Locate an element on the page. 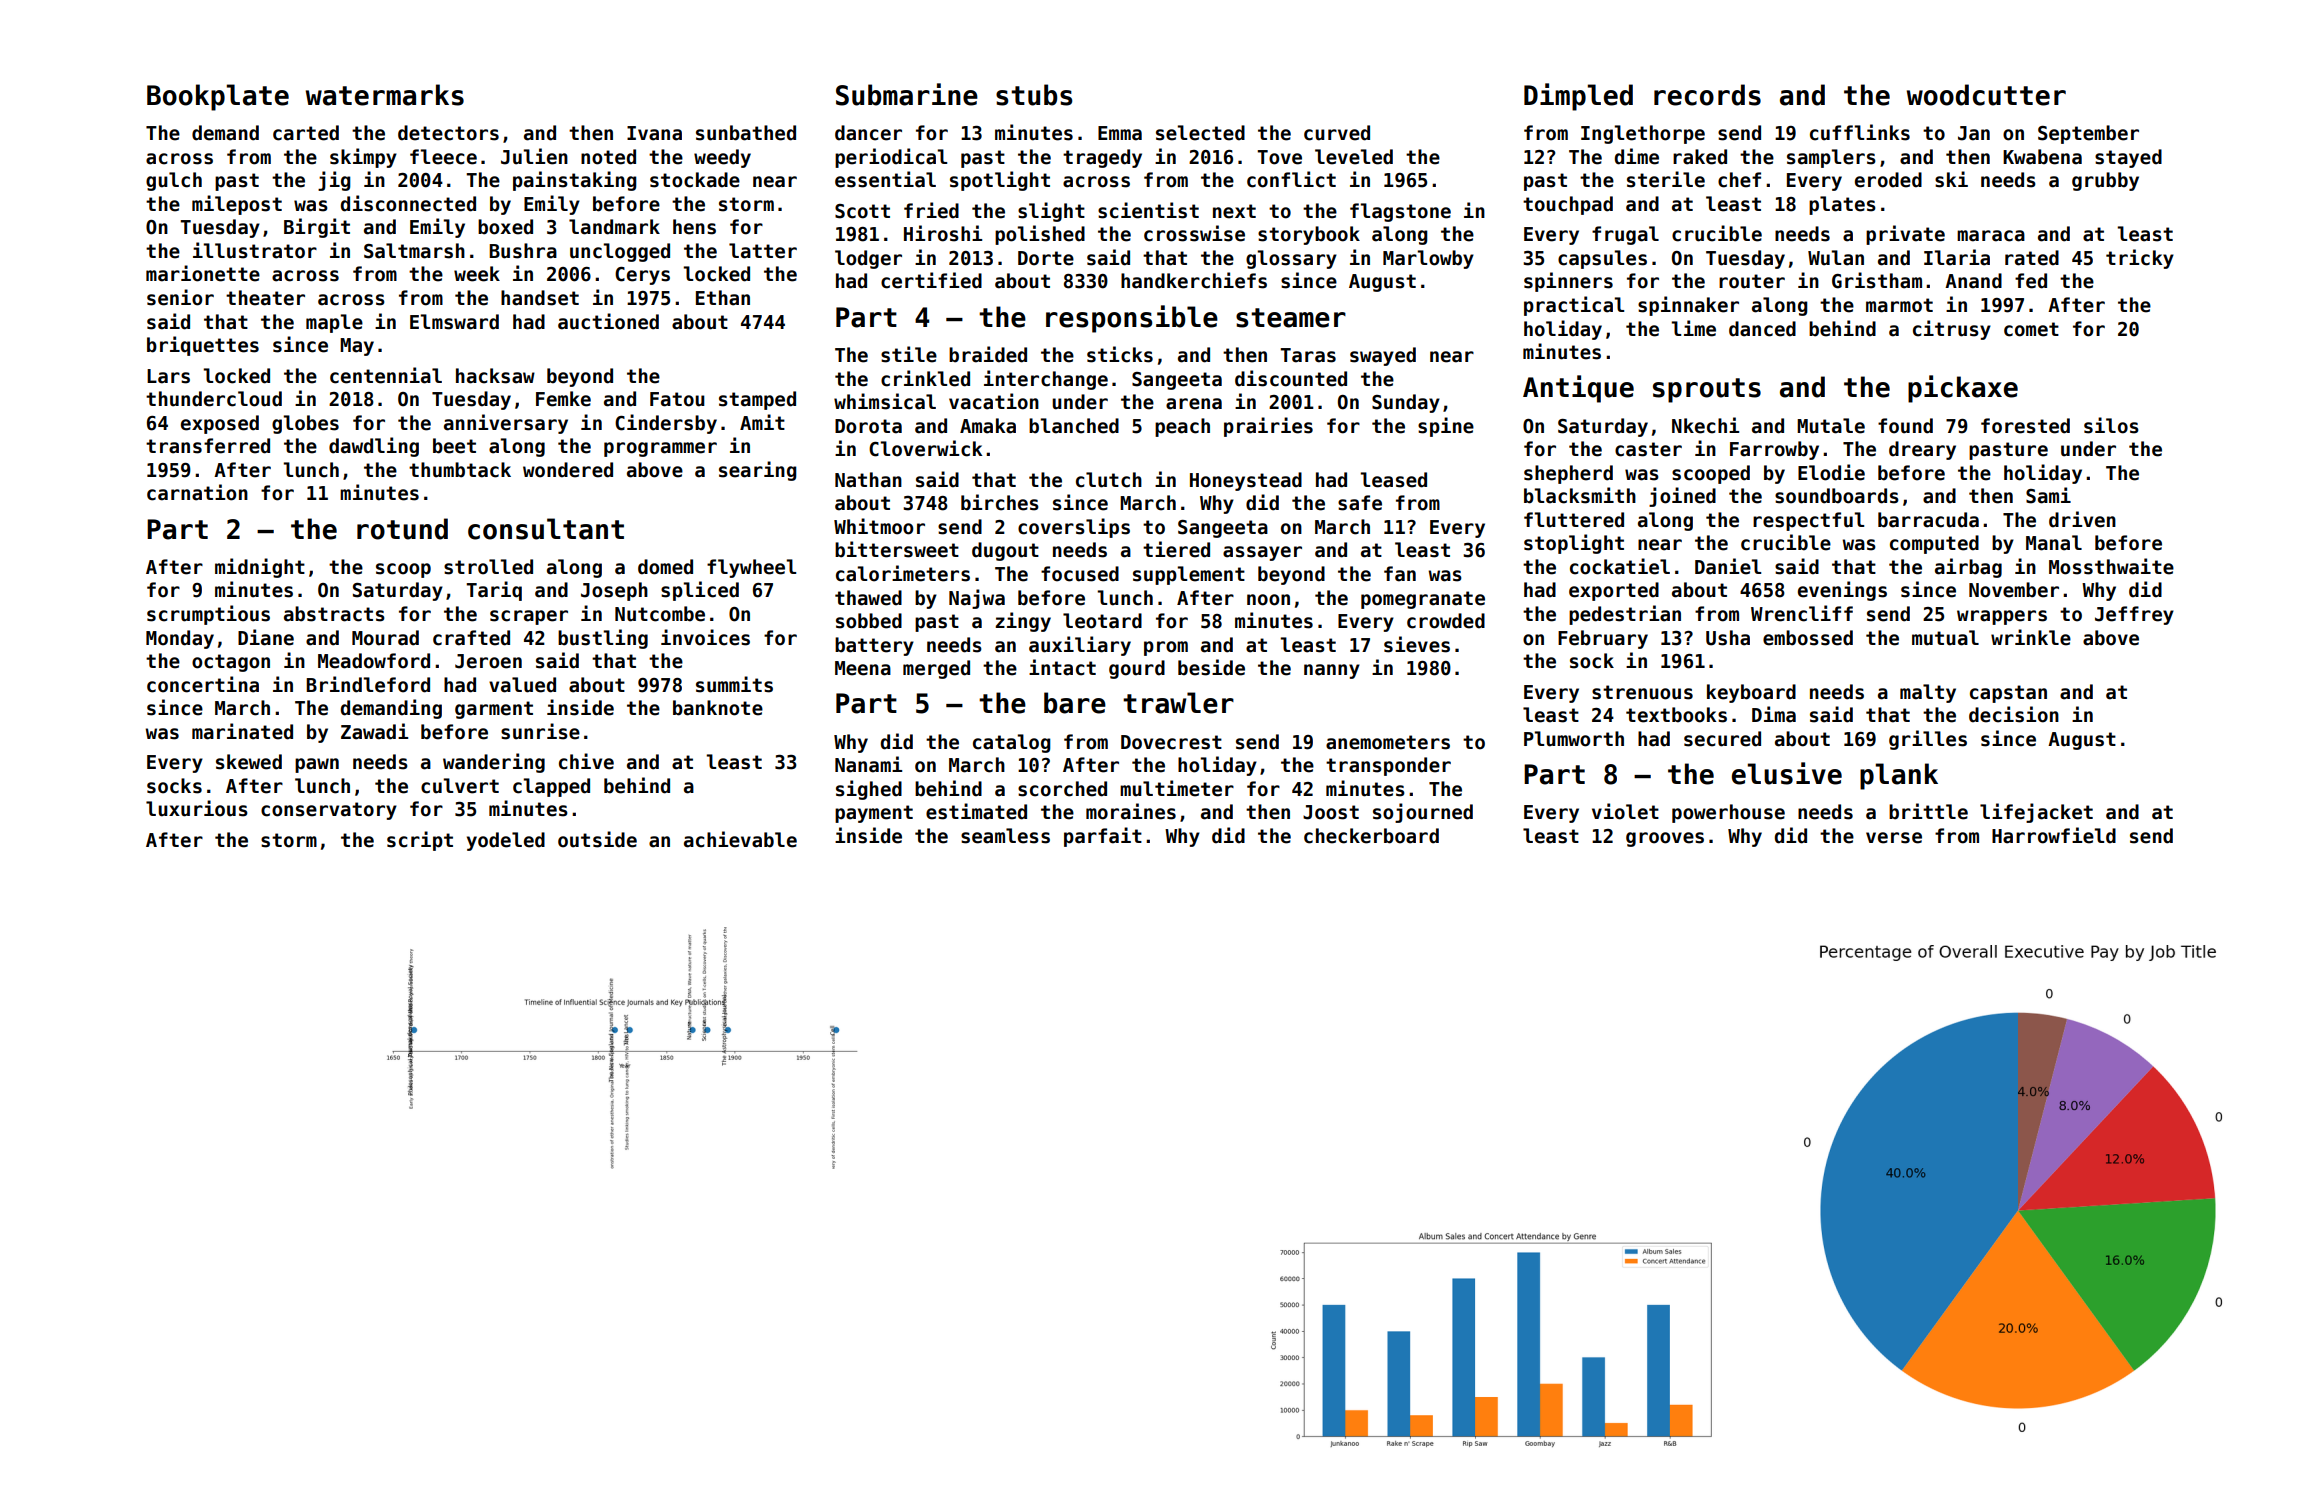  Dimpled is located at coordinates (1578, 97).
